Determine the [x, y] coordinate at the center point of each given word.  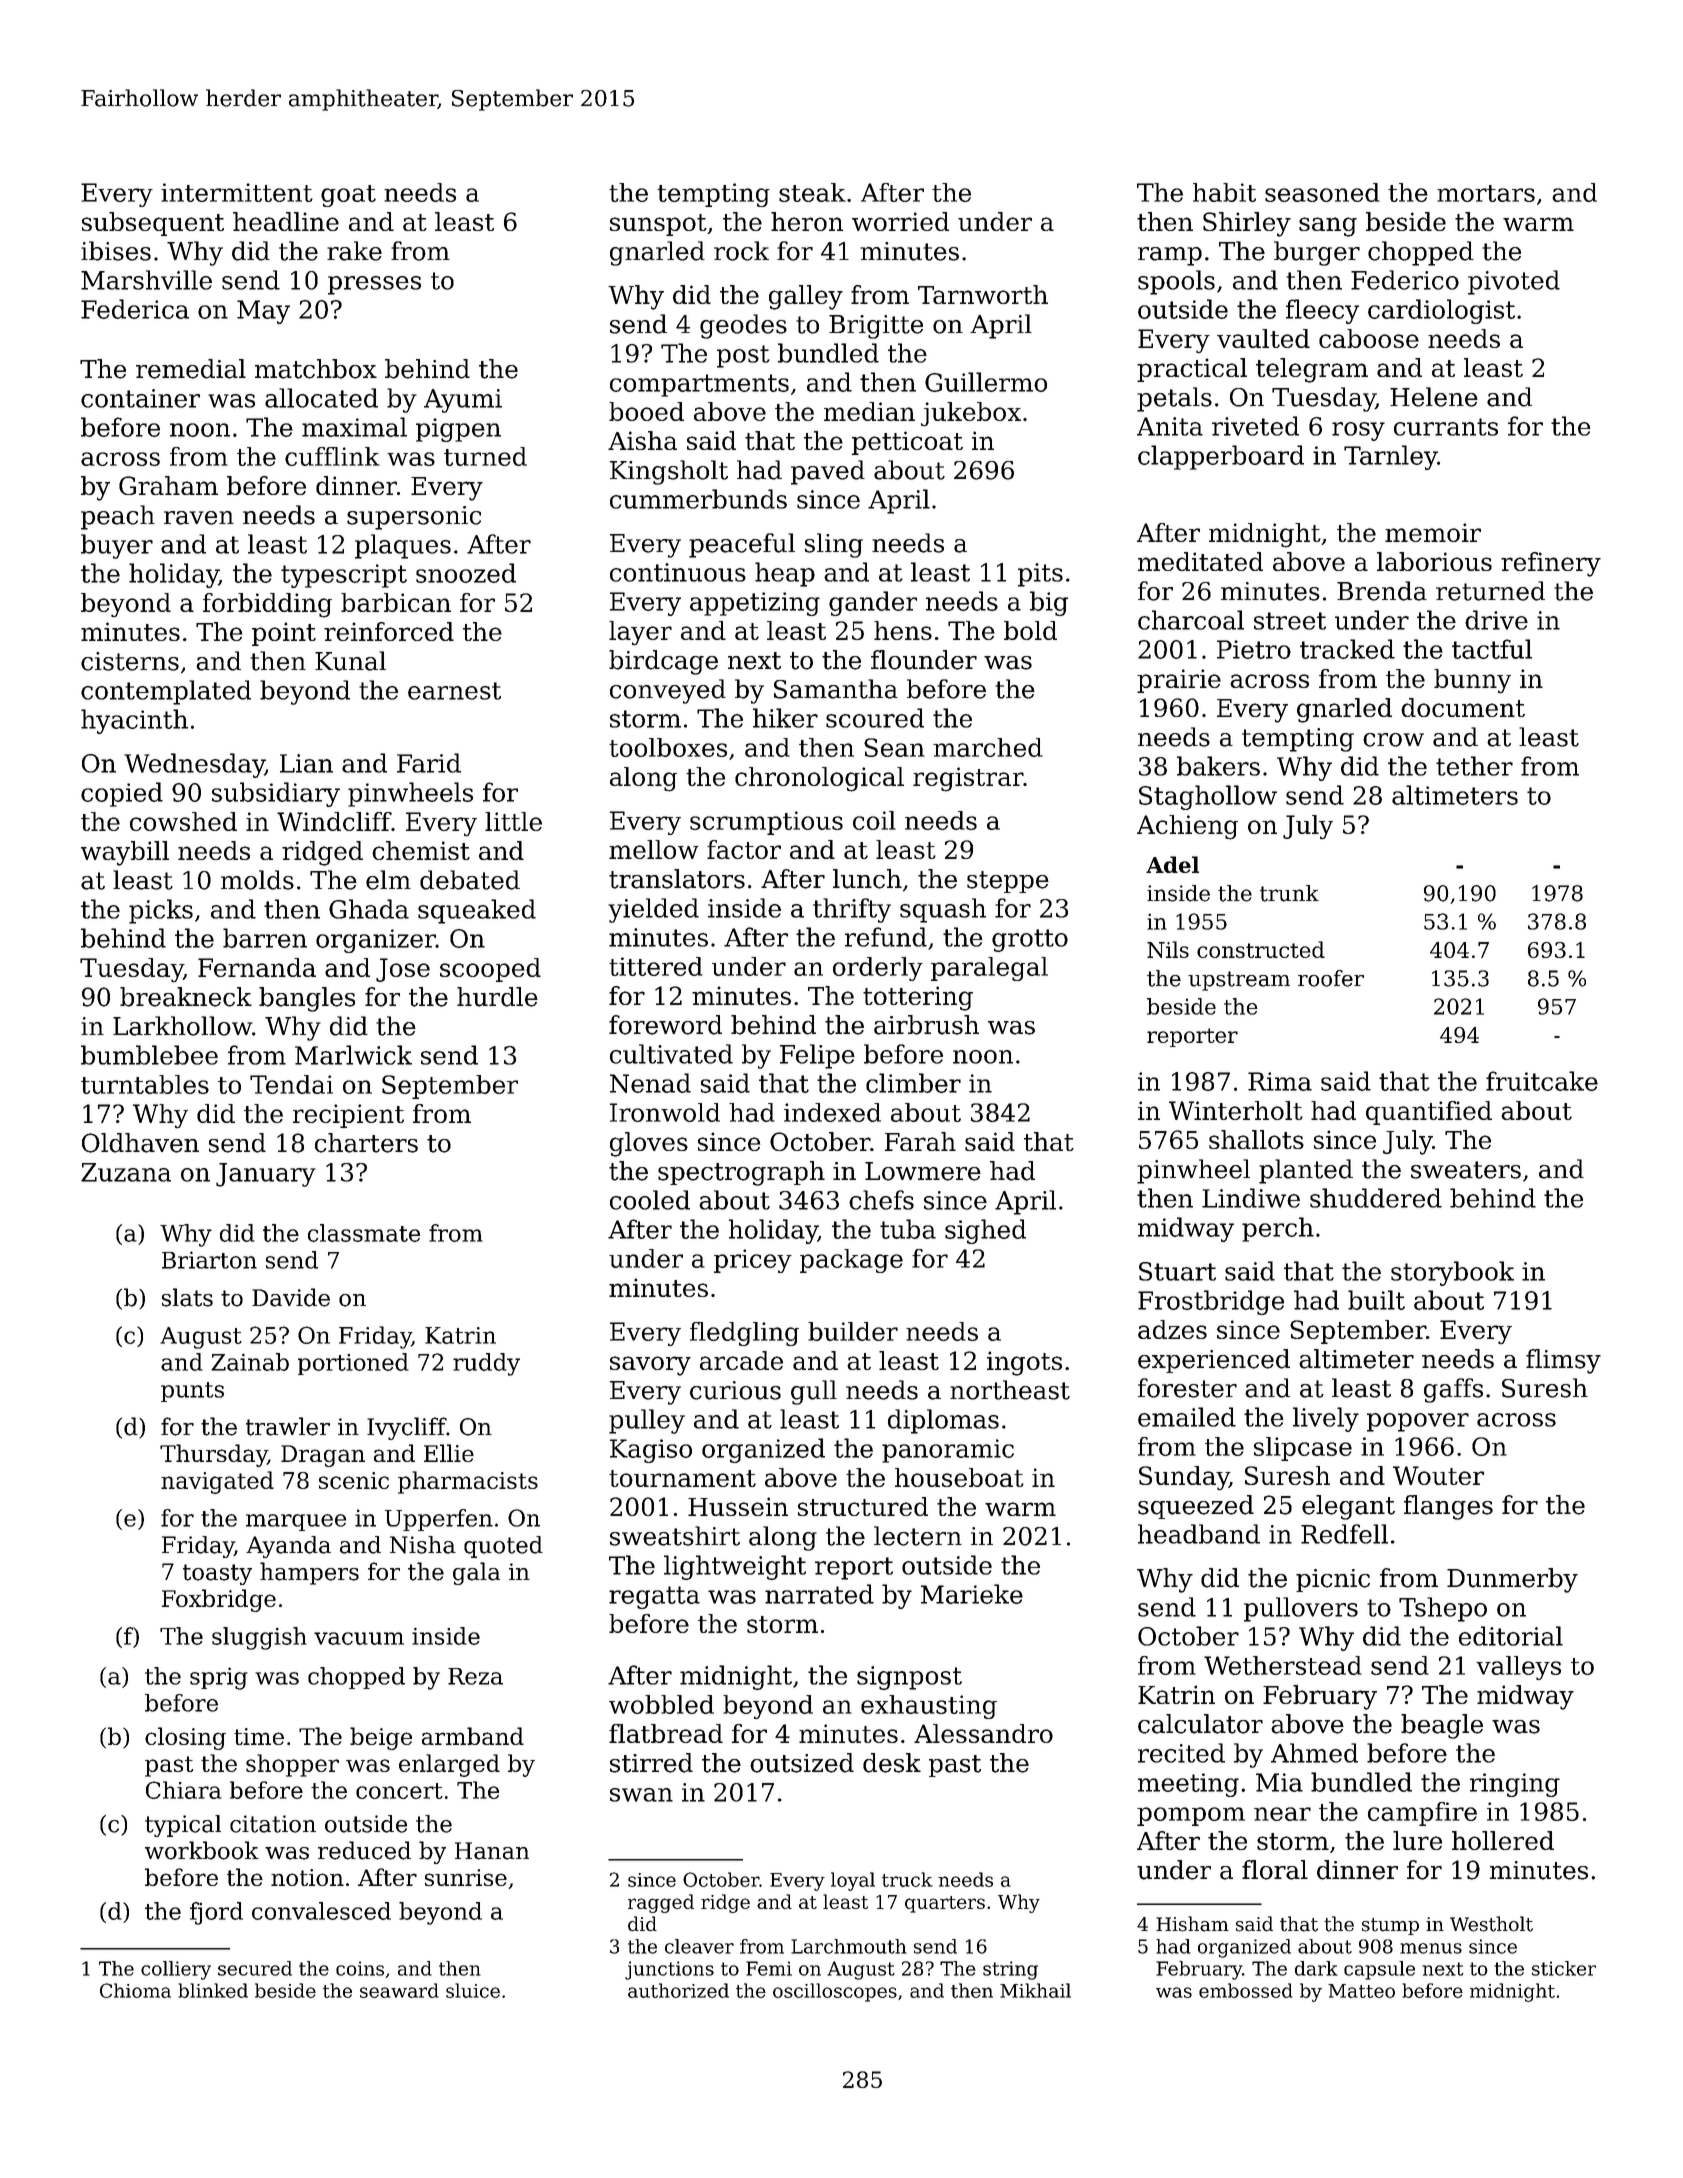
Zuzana [126, 1172]
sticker [1564, 1968]
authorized [678, 1990]
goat [348, 196]
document [1463, 707]
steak [812, 192]
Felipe [817, 1056]
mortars [1486, 193]
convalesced [321, 1911]
